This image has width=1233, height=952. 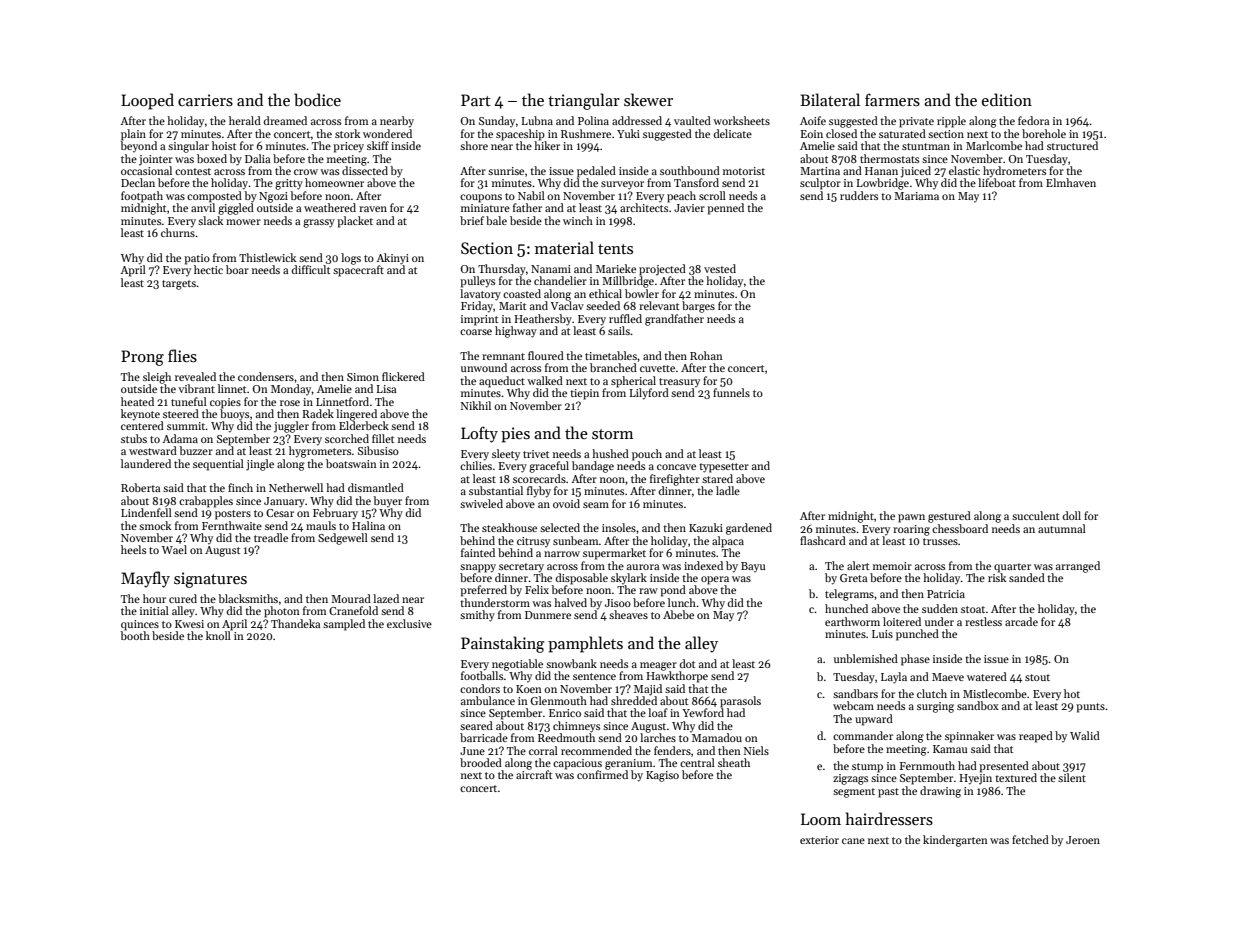 What do you see at coordinates (243, 222) in the image?
I see `mower` at bounding box center [243, 222].
